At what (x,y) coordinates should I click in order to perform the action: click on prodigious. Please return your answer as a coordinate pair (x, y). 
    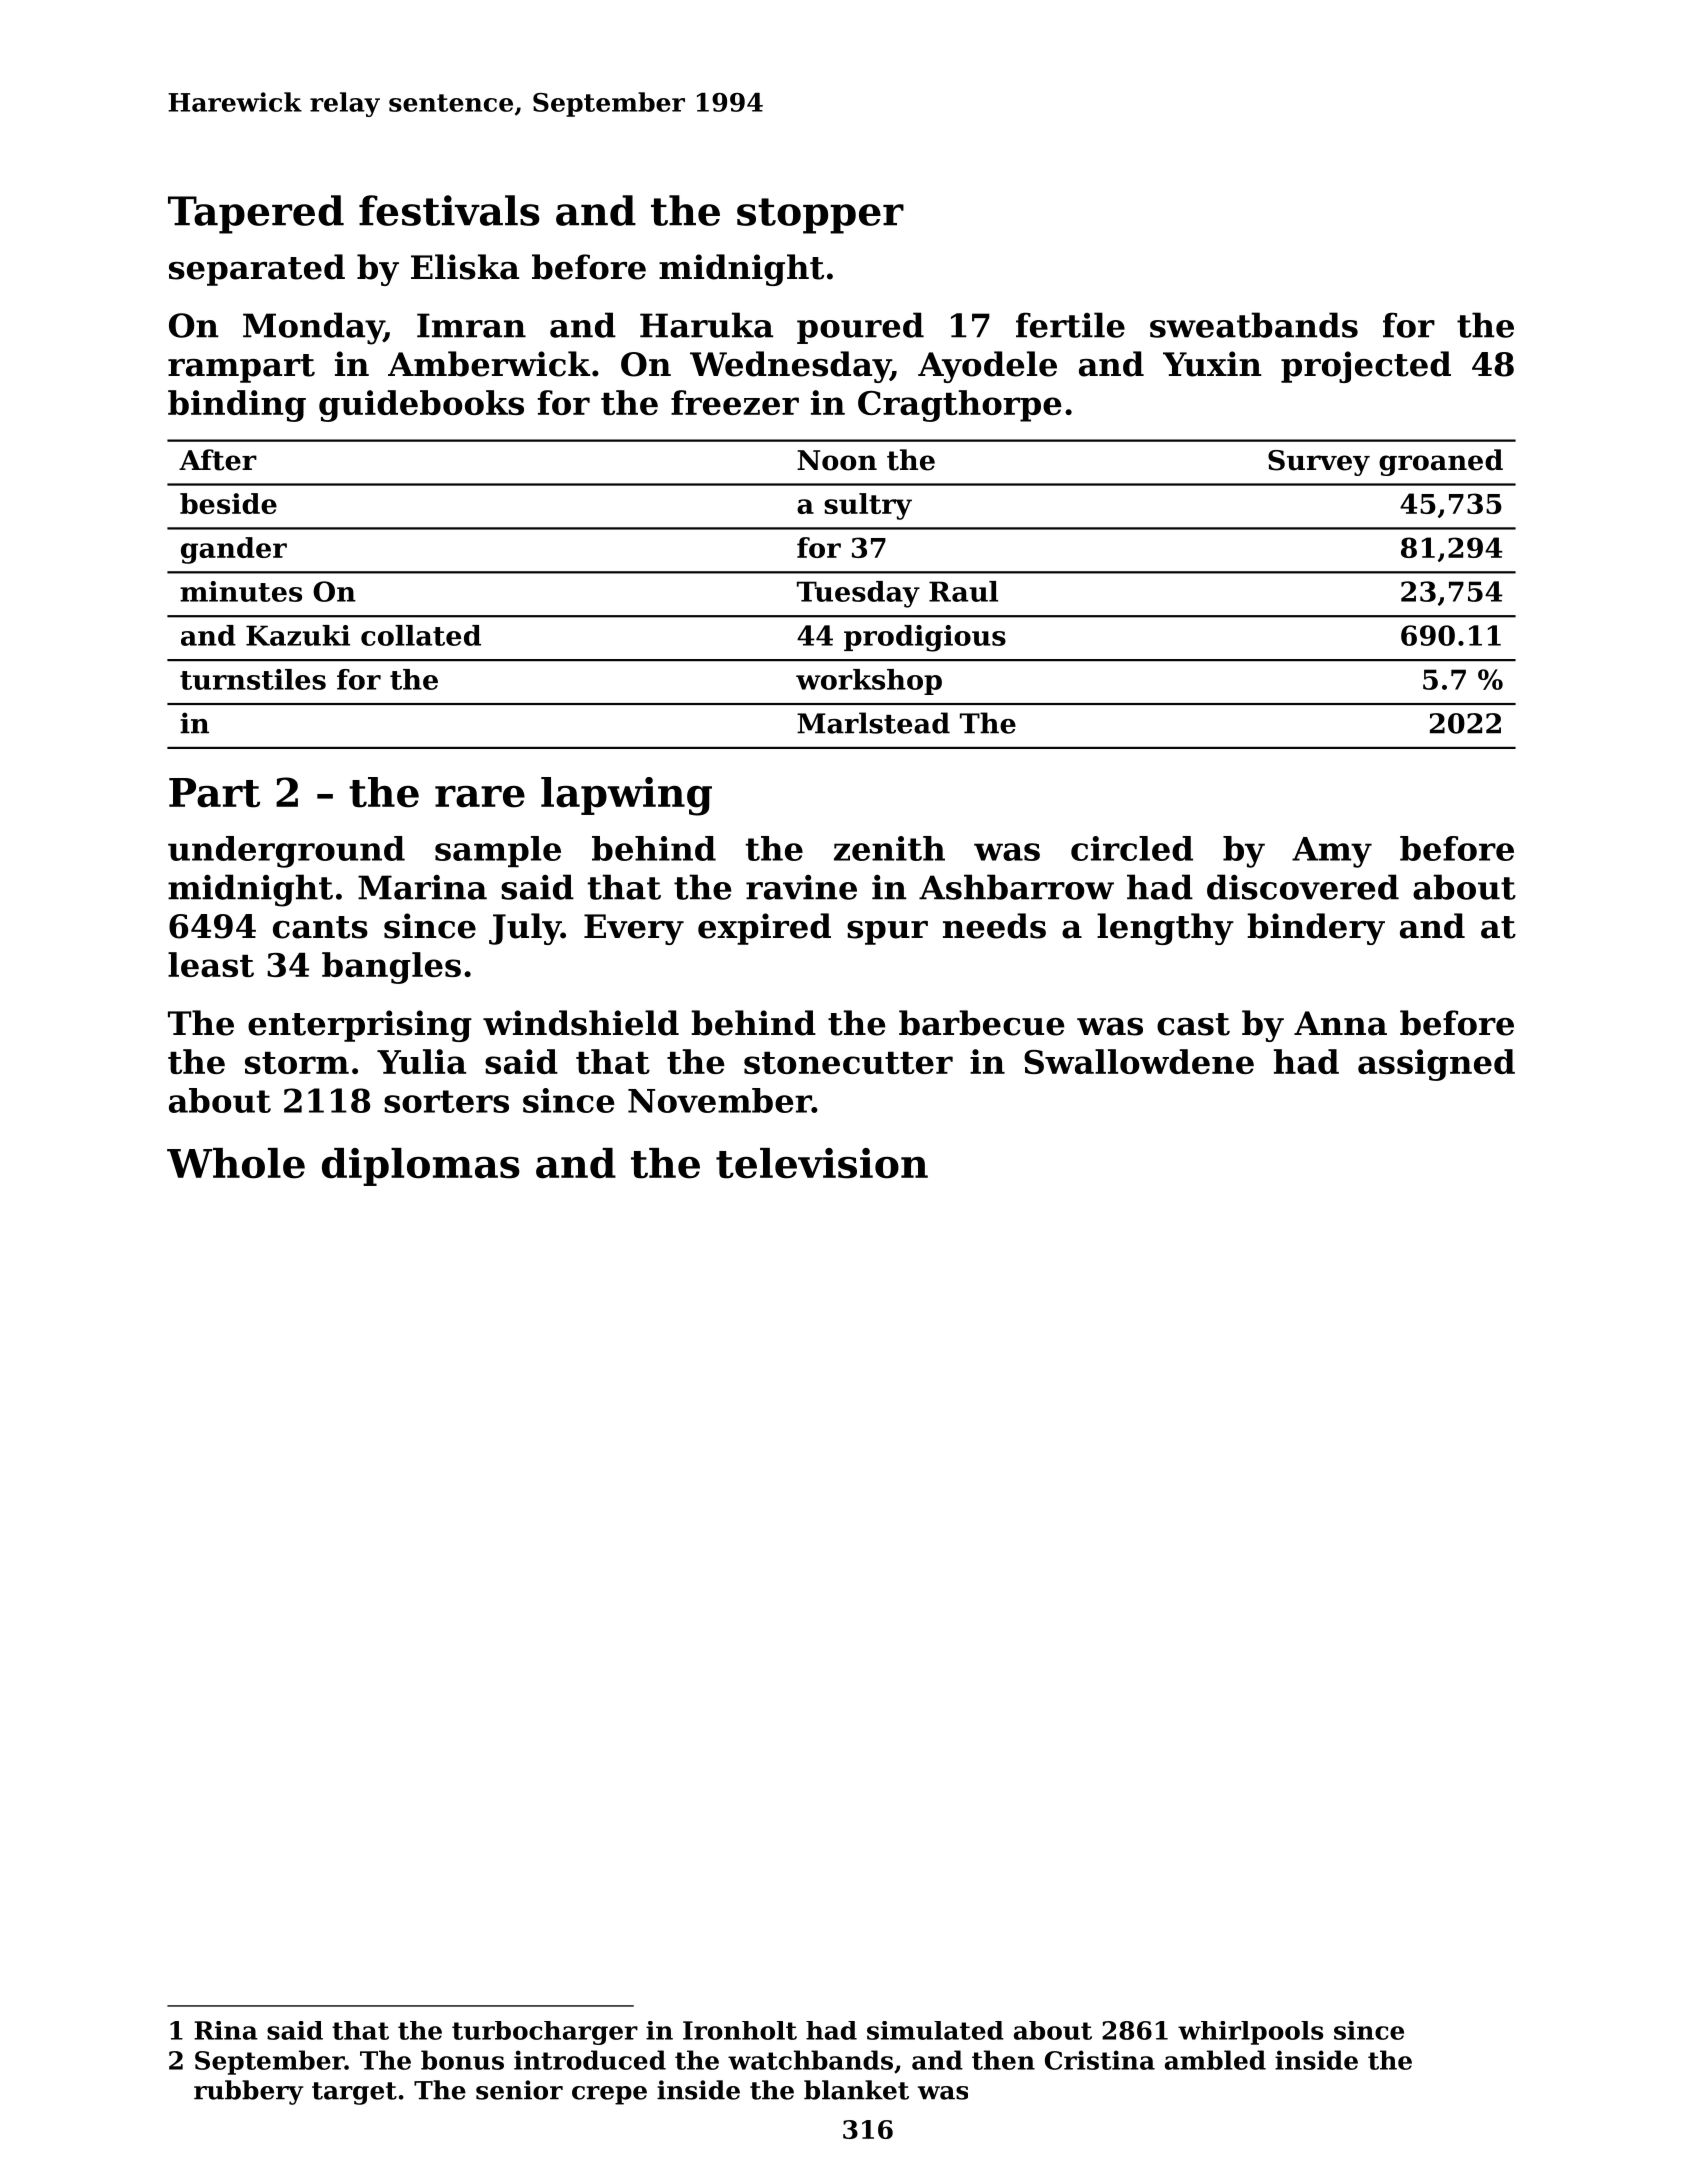
    Looking at the image, I should click on (925, 638).
